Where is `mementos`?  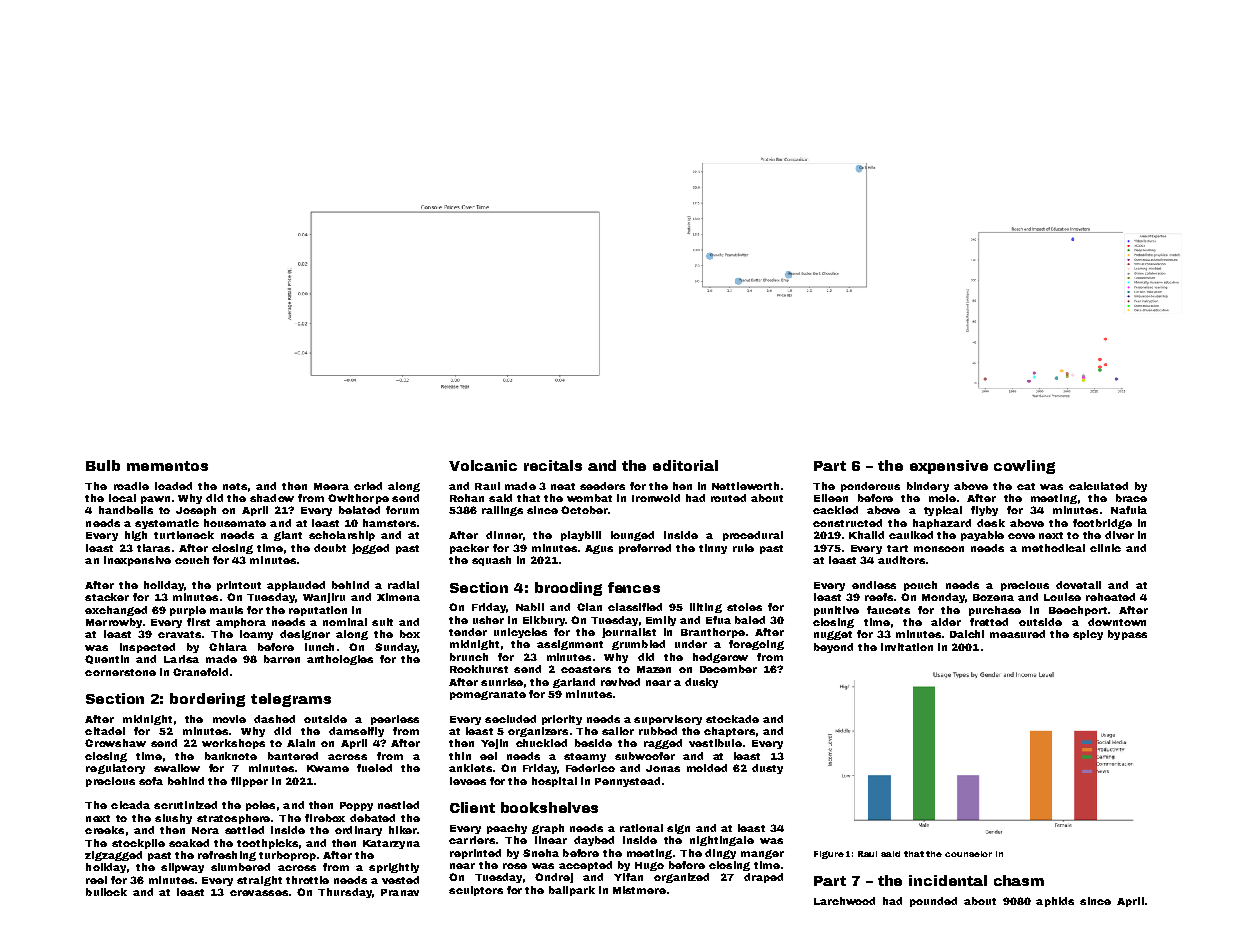 mementos is located at coordinates (167, 466).
